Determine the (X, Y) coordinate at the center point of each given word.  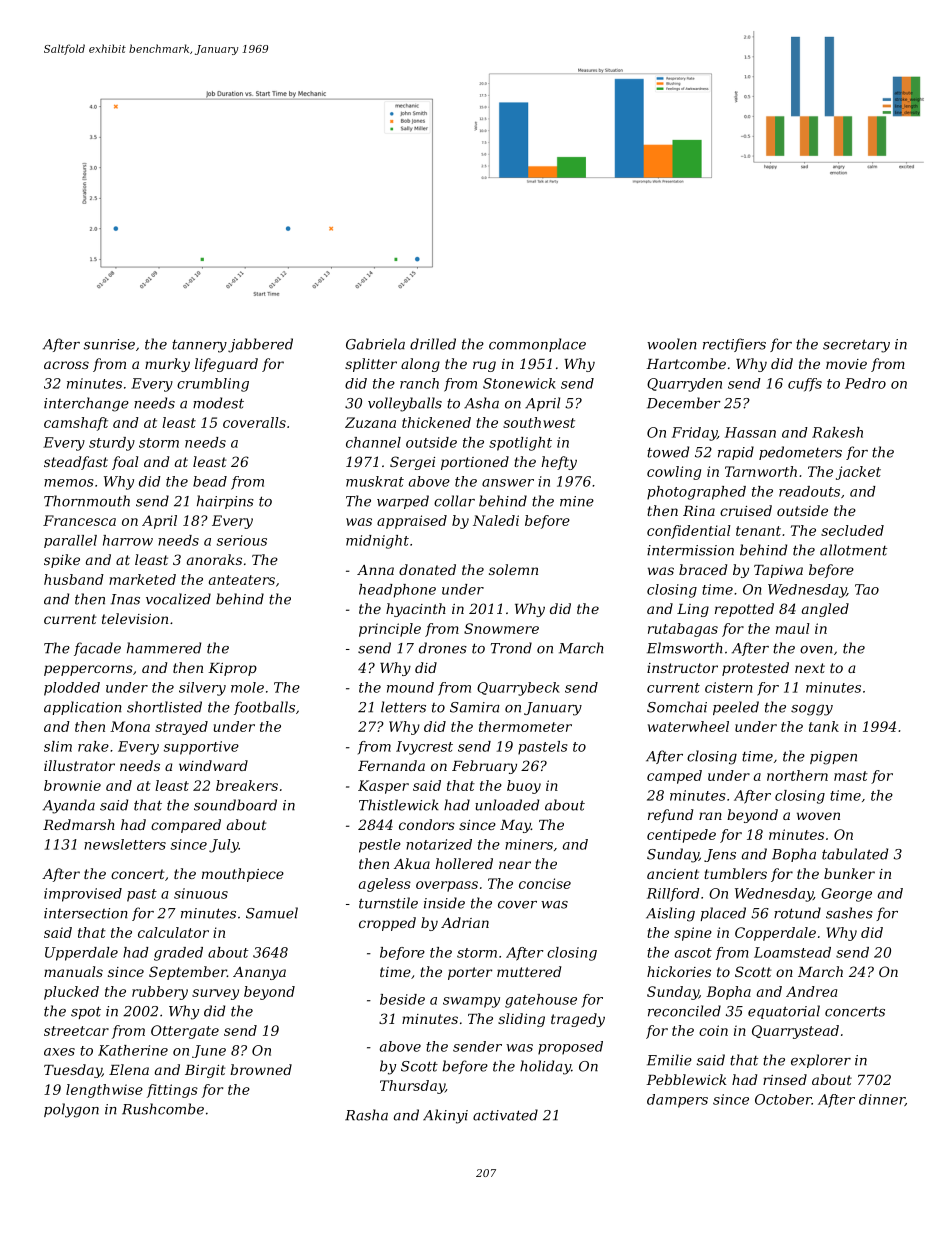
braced (703, 569)
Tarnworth (761, 471)
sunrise (109, 344)
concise (545, 883)
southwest (539, 422)
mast (851, 776)
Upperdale (81, 954)
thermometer (525, 726)
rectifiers (734, 345)
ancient (673, 874)
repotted (744, 610)
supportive (201, 748)
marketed (142, 579)
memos (69, 483)
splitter (371, 365)
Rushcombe (163, 1109)
